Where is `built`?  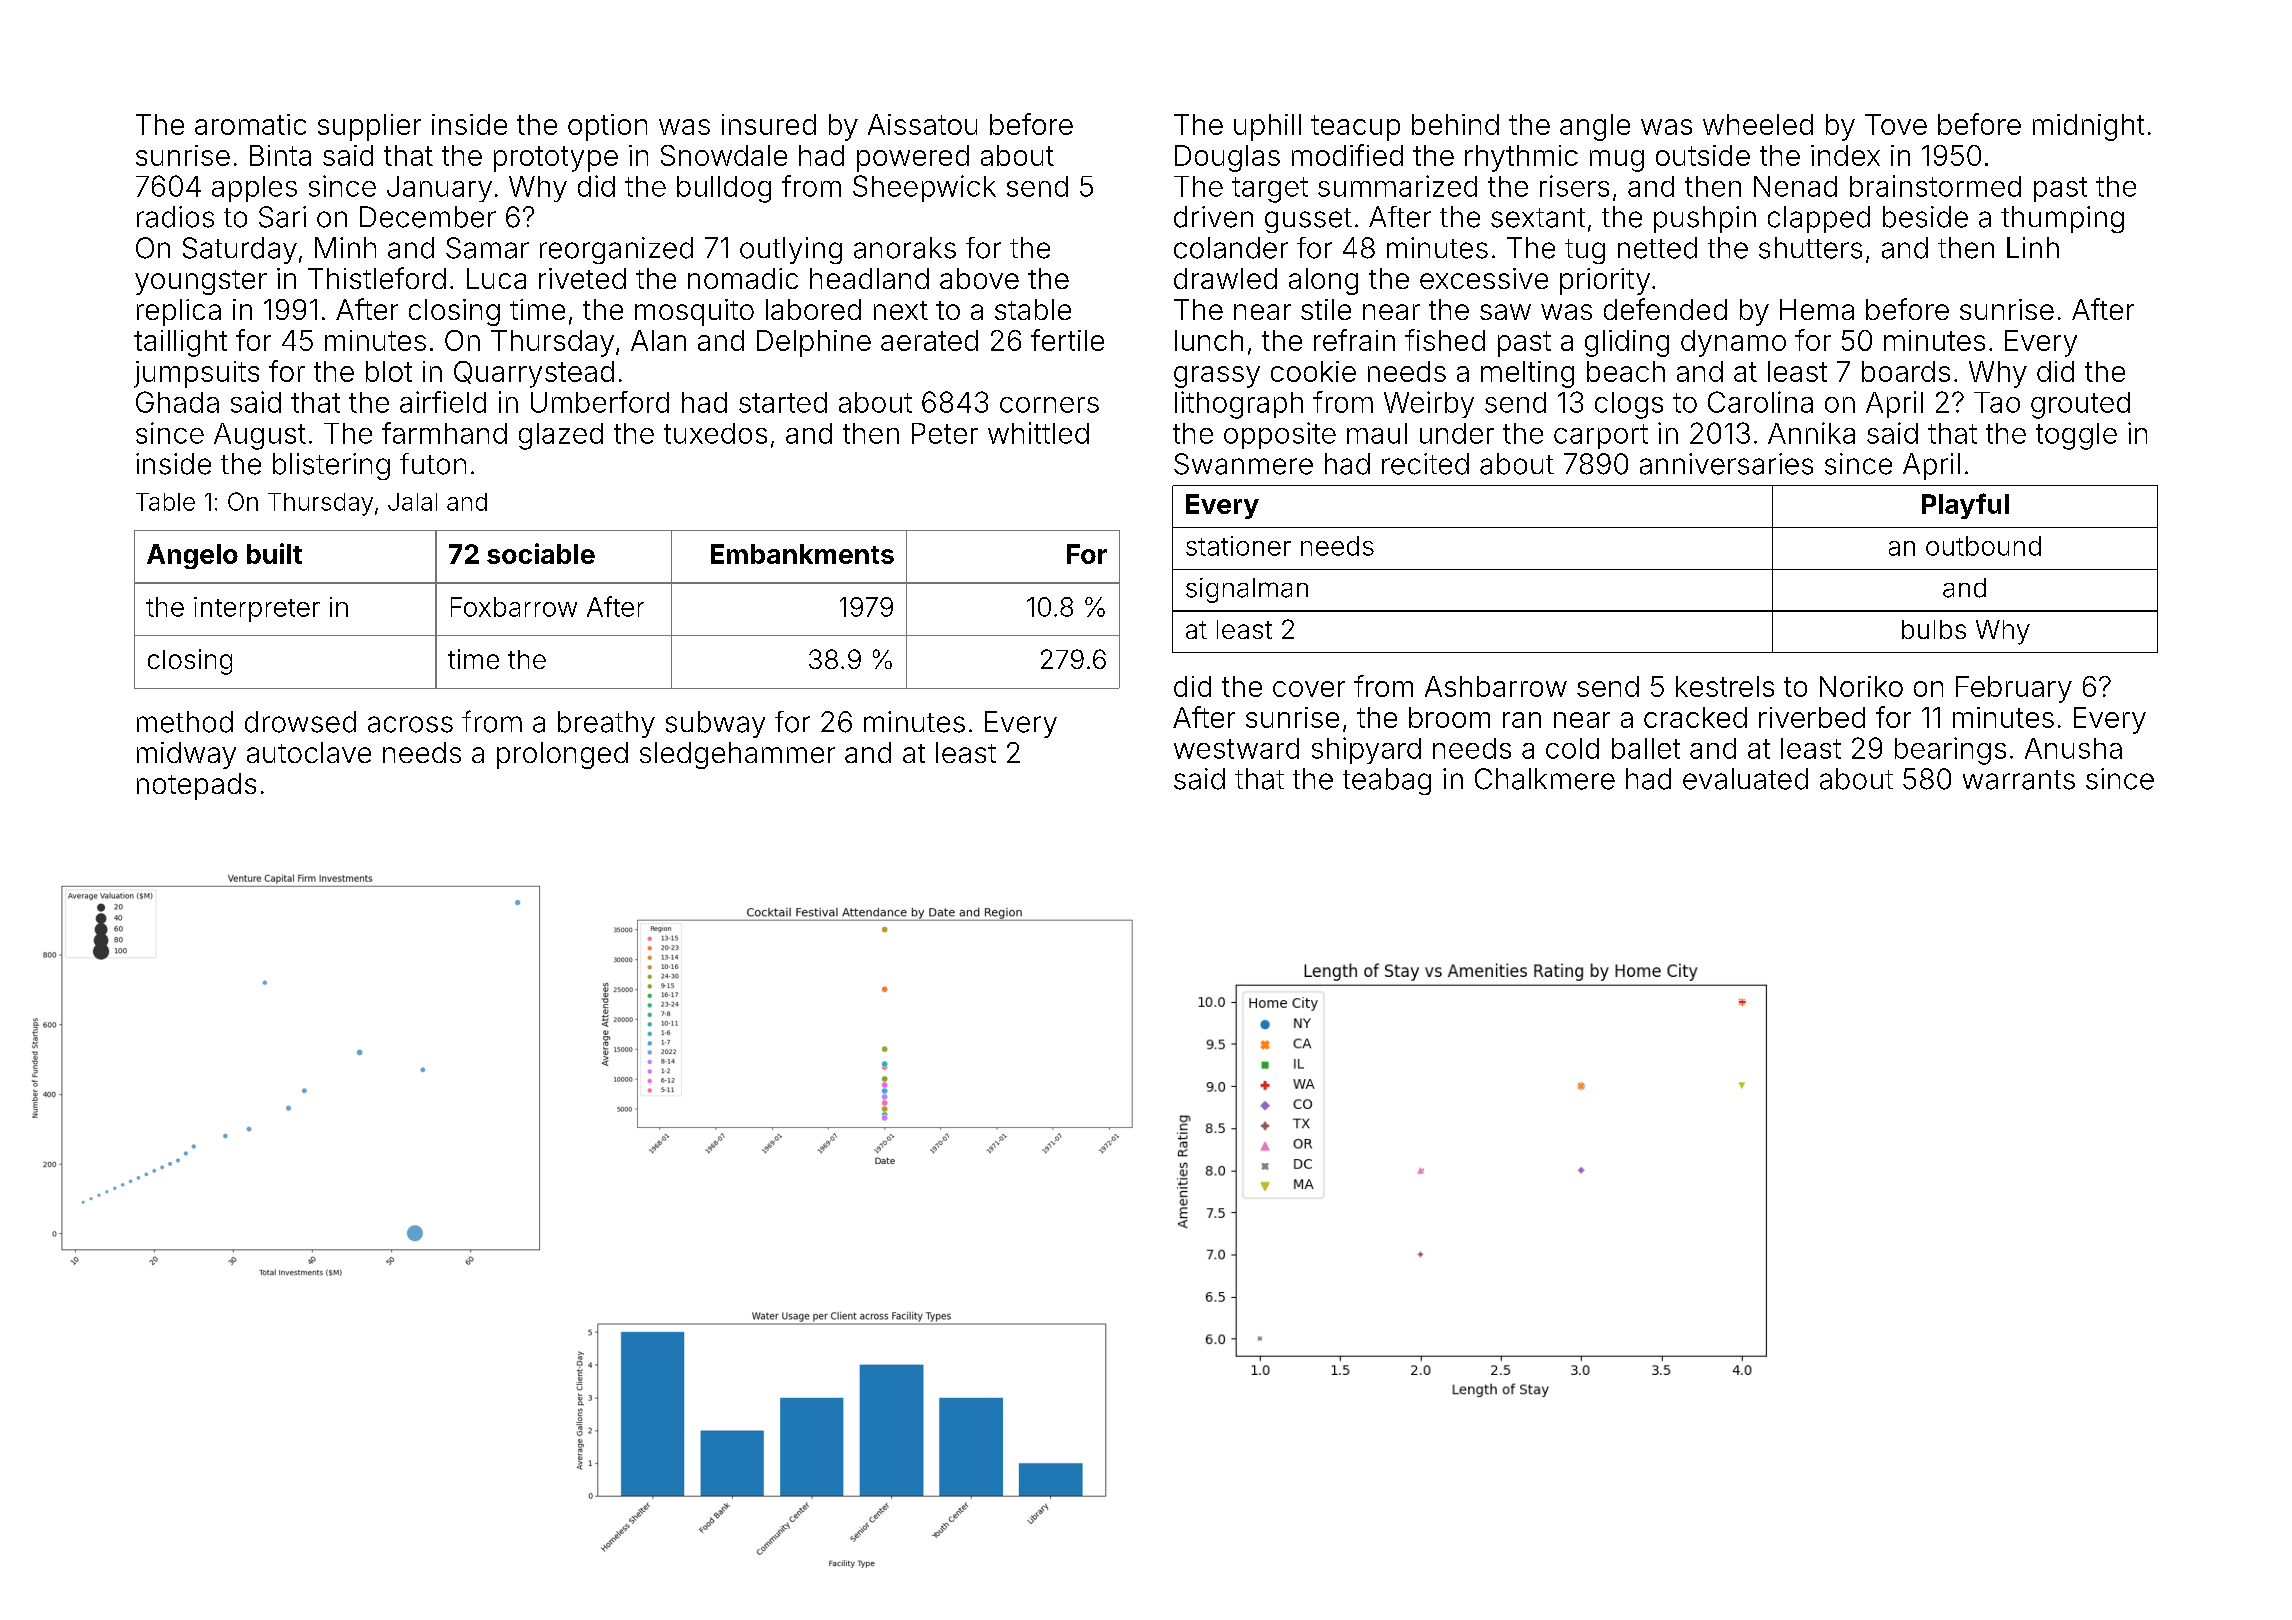
built is located at coordinates (274, 553).
